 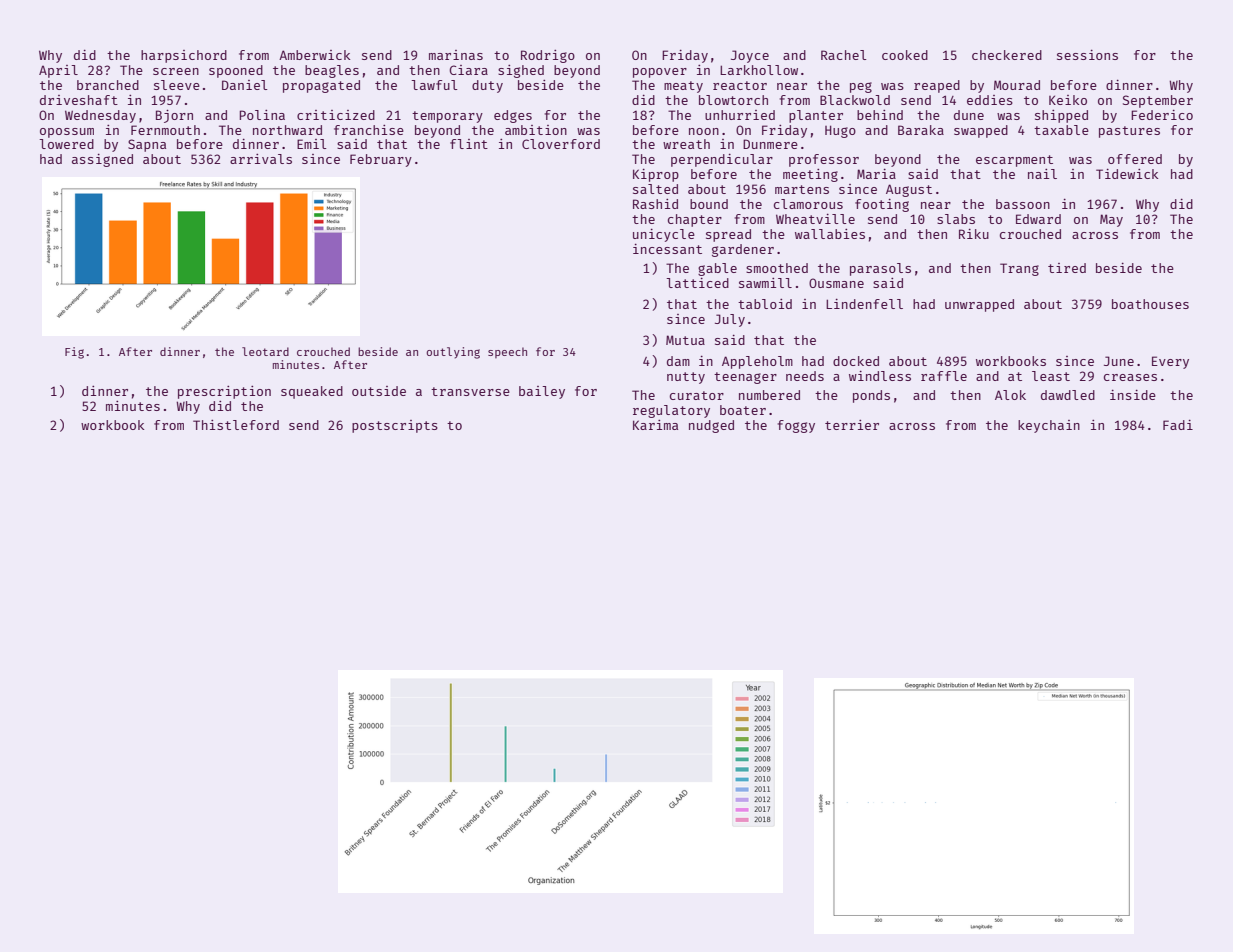 What do you see at coordinates (655, 204) in the page?
I see `Rashid` at bounding box center [655, 204].
